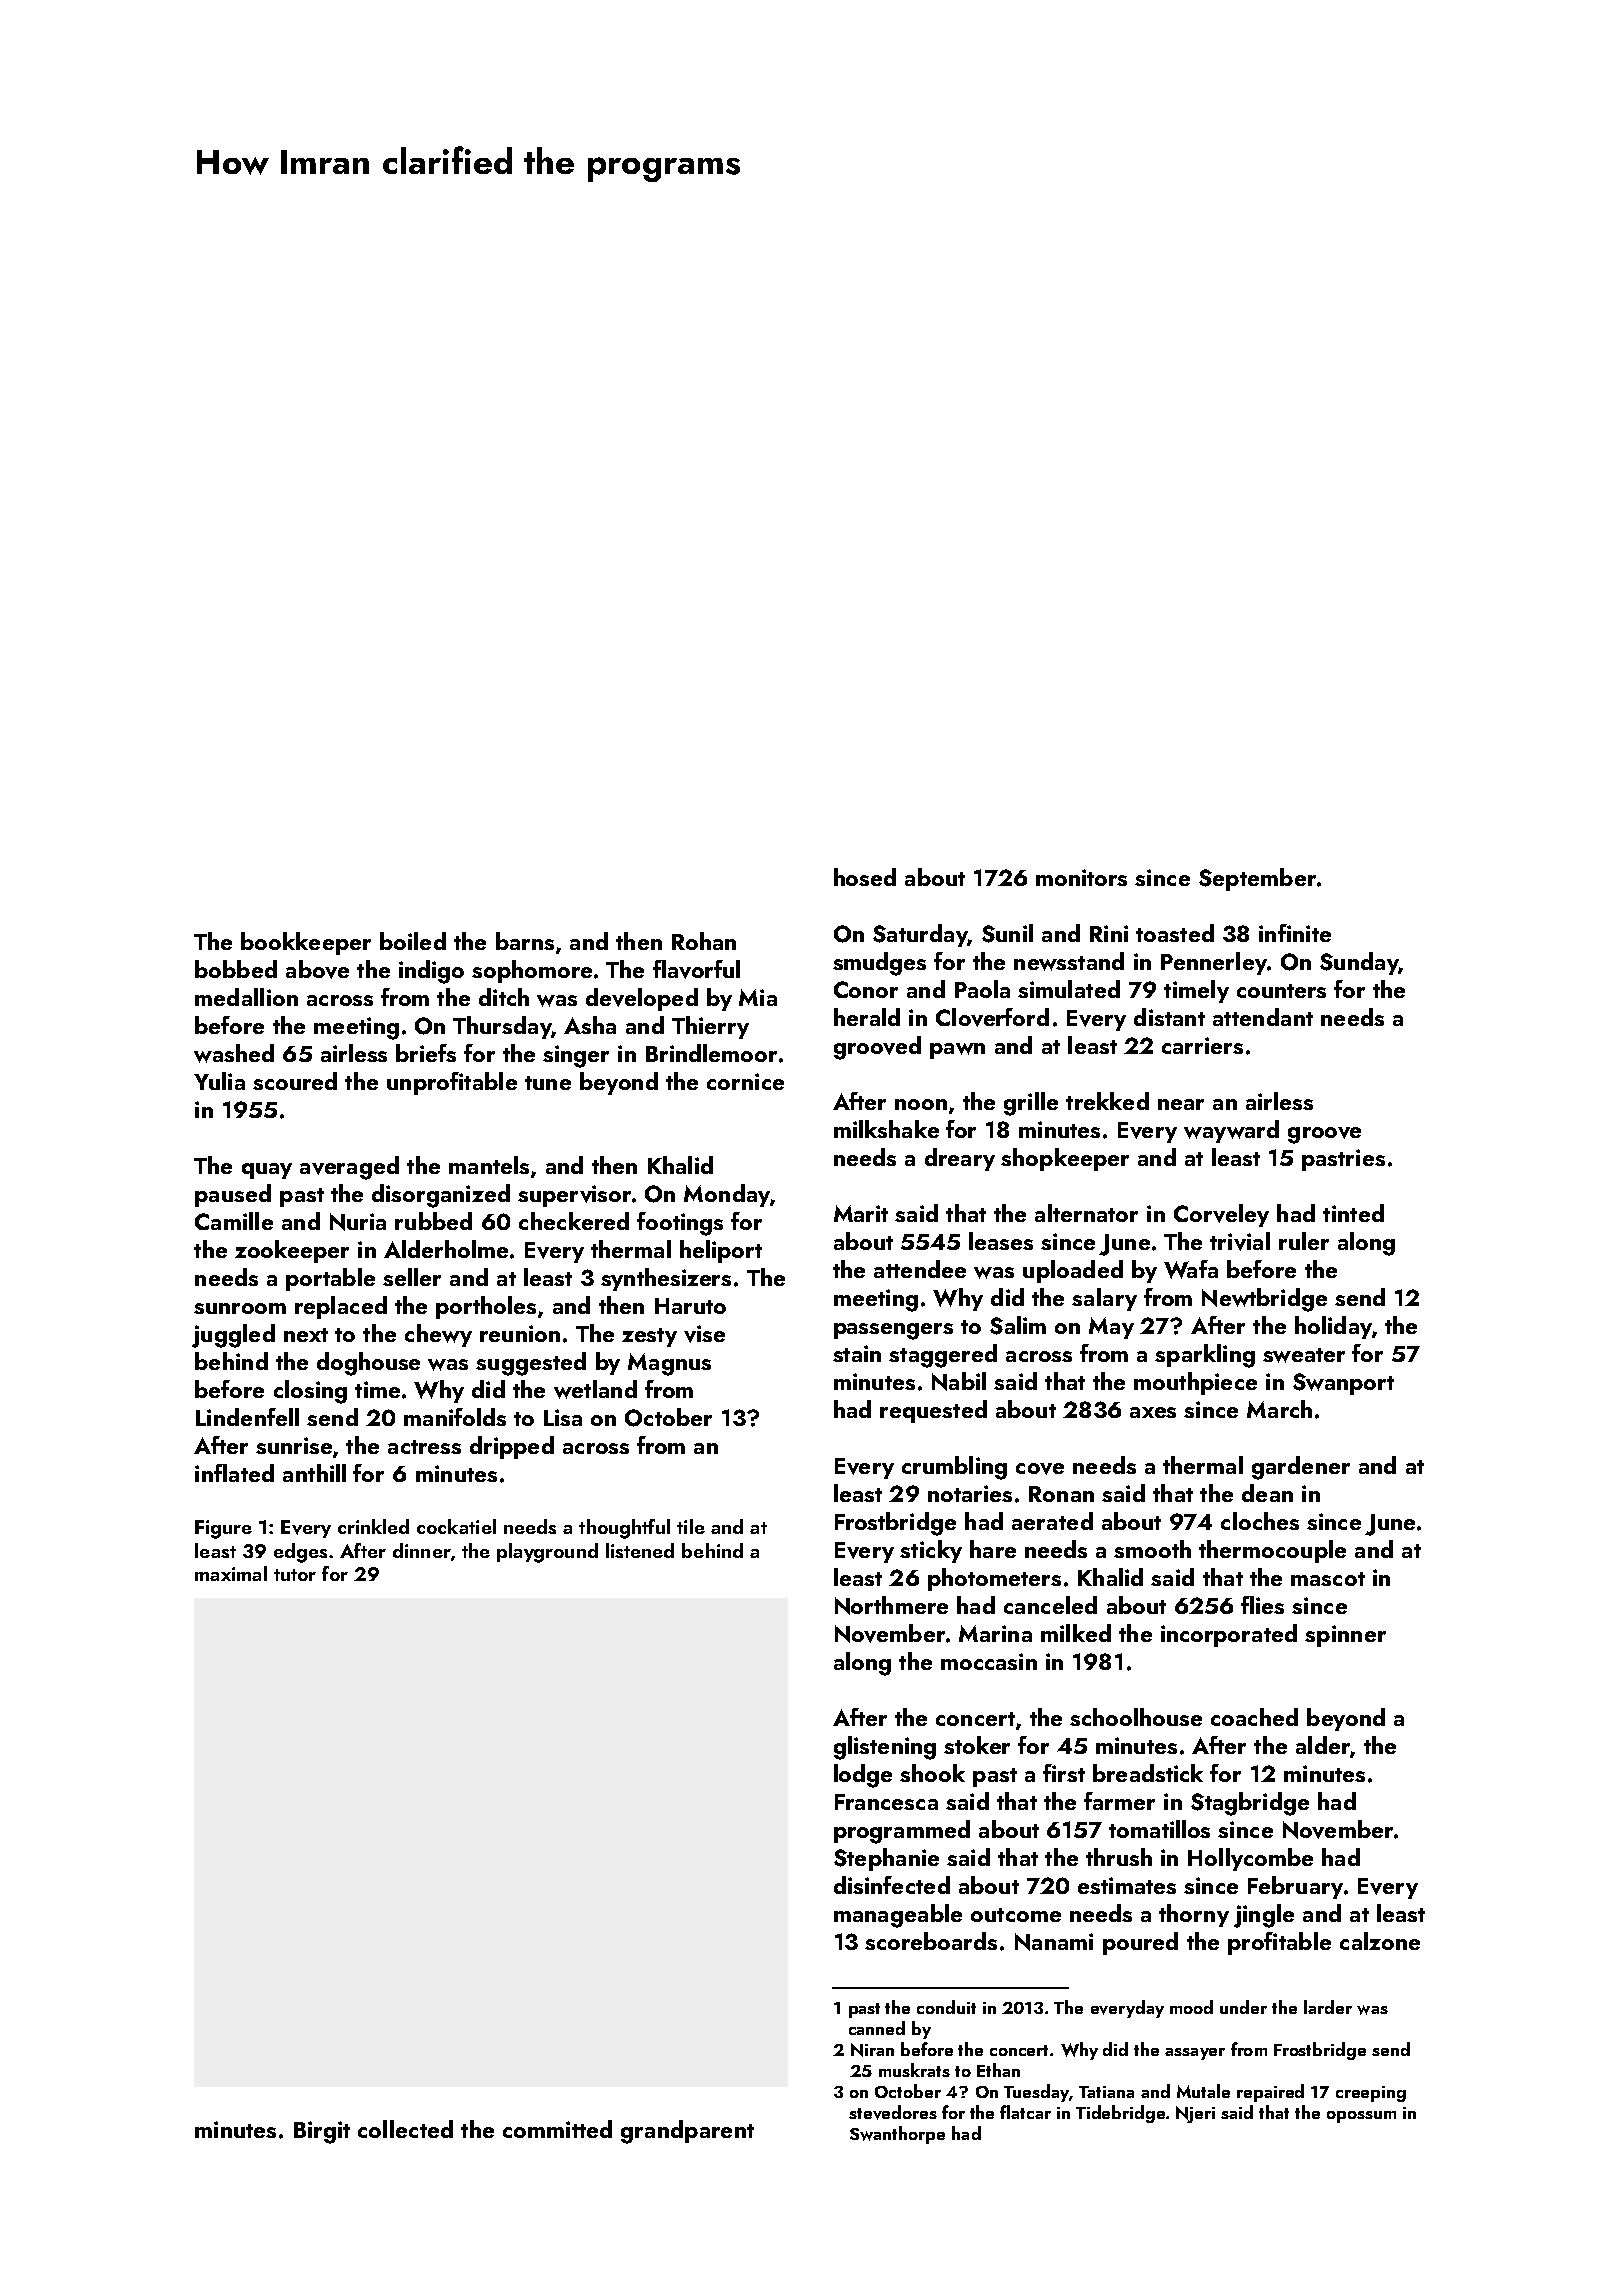  I want to click on collected, so click(405, 2129).
